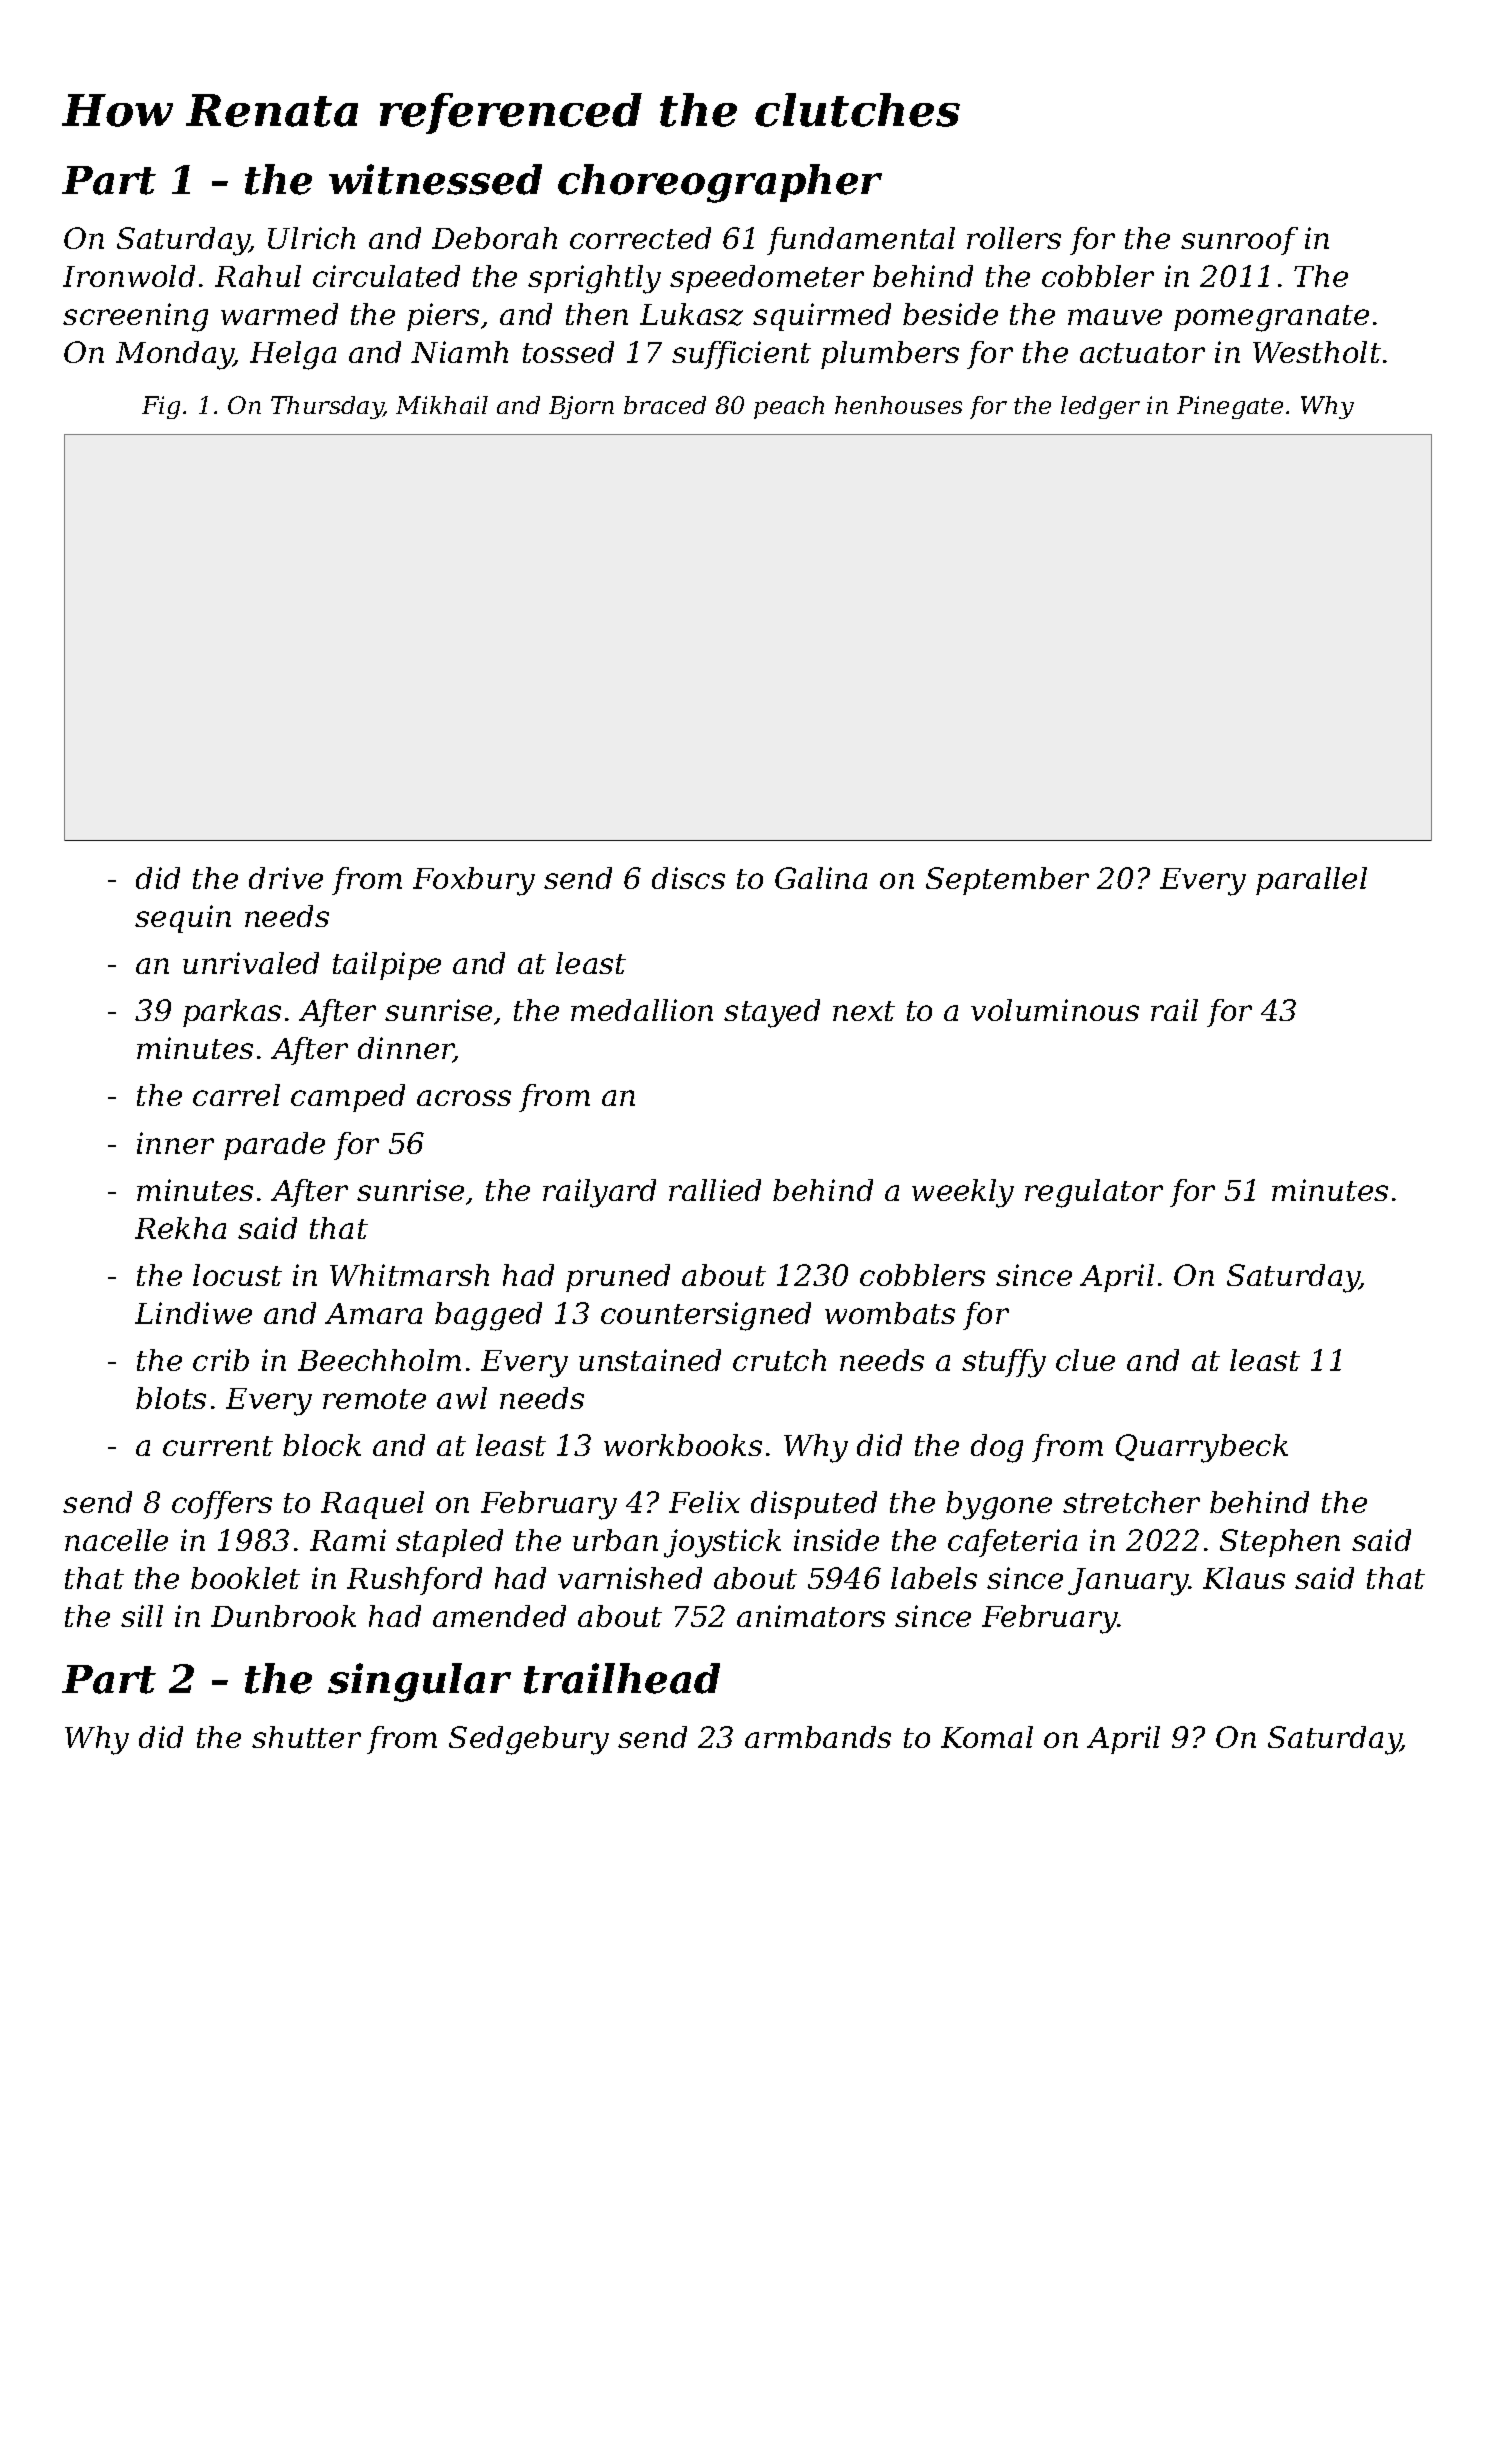 Image resolution: width=1496 pixels, height=2464 pixels. What do you see at coordinates (665, 405) in the screenshot?
I see `braced` at bounding box center [665, 405].
